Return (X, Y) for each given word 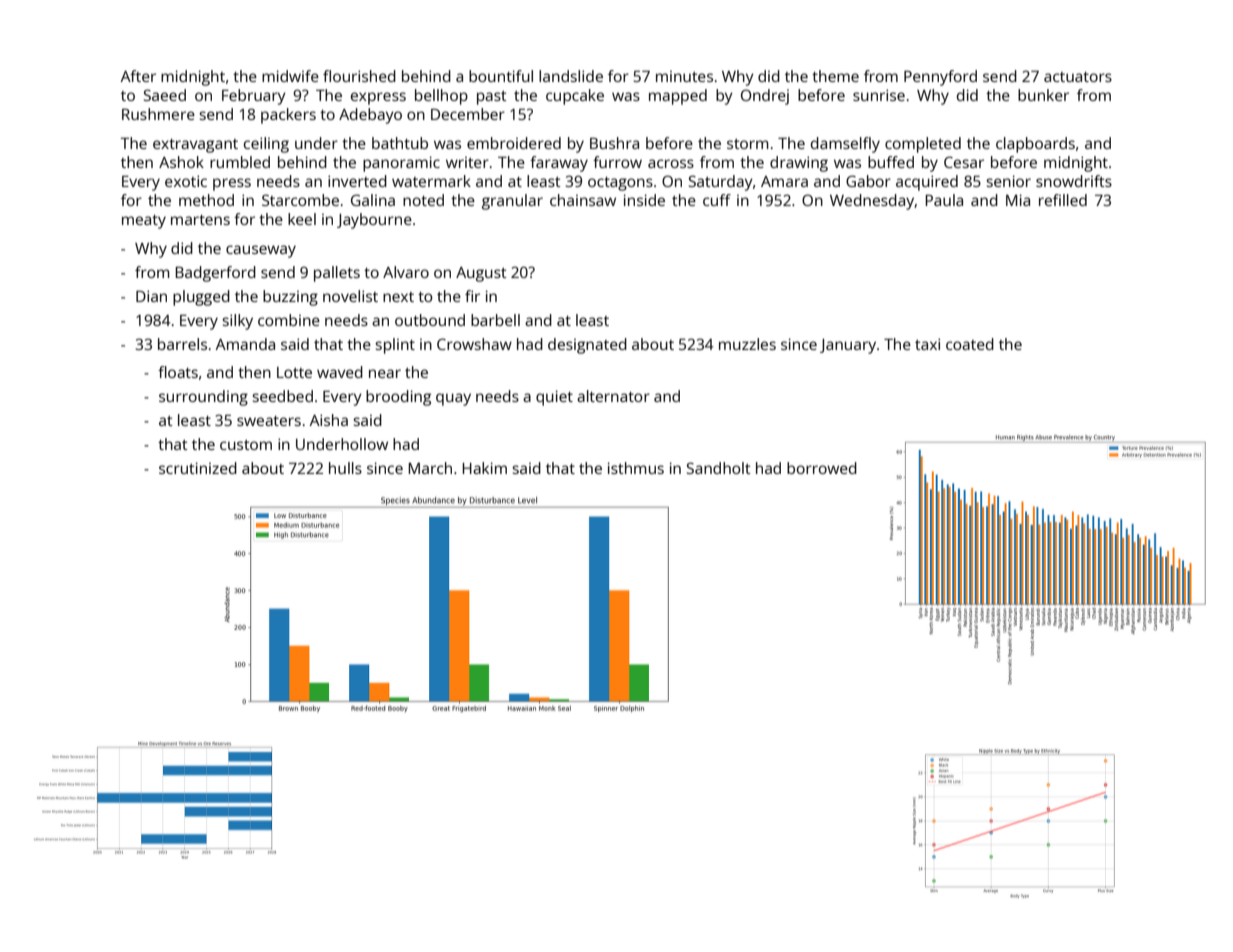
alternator (613, 396)
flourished (359, 76)
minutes (684, 76)
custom (246, 445)
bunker (1043, 95)
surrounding (203, 398)
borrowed (822, 468)
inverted (357, 181)
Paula (944, 200)
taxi (927, 344)
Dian (151, 296)
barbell (495, 320)
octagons (620, 184)
